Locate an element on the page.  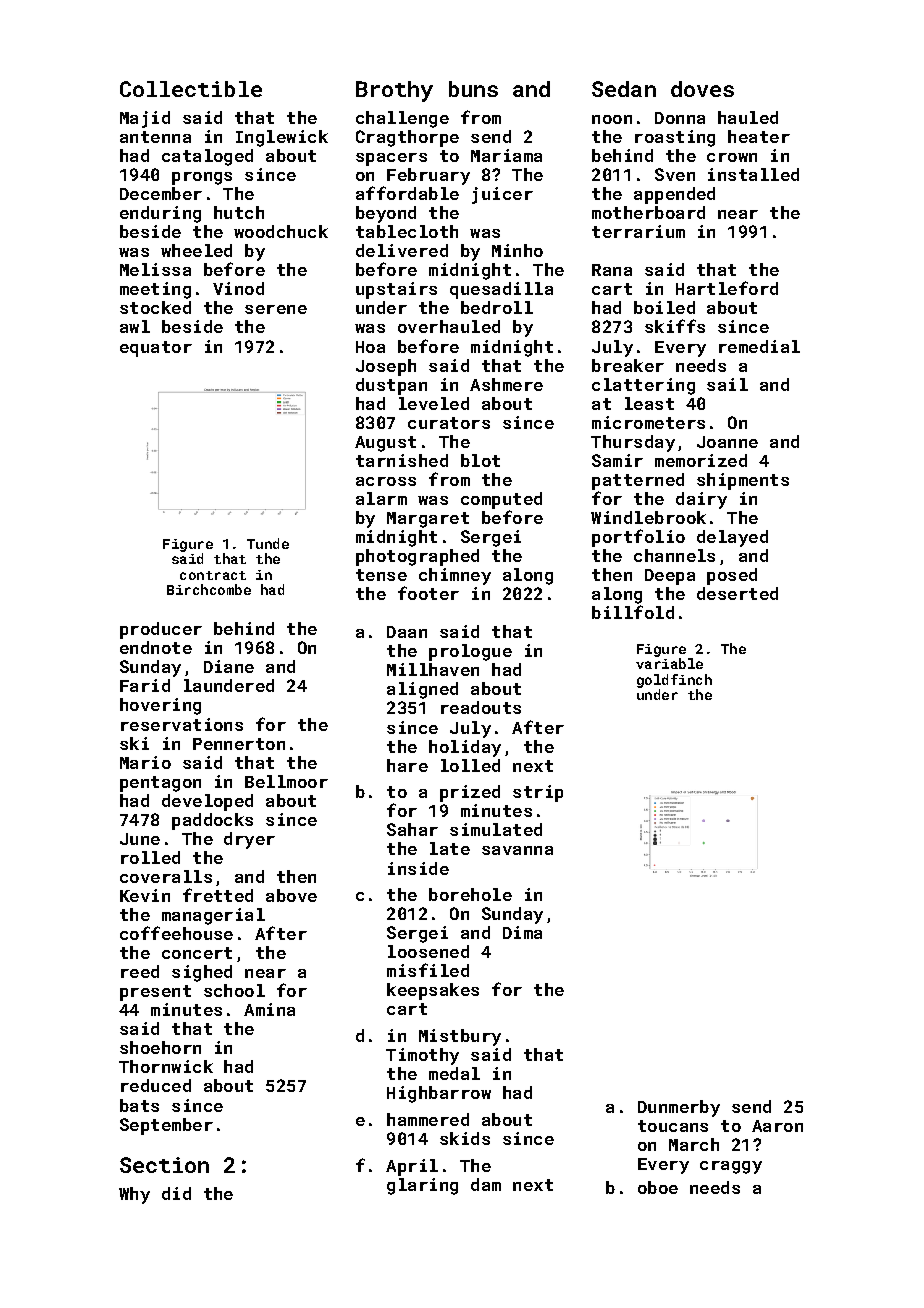
installed is located at coordinates (753, 174).
